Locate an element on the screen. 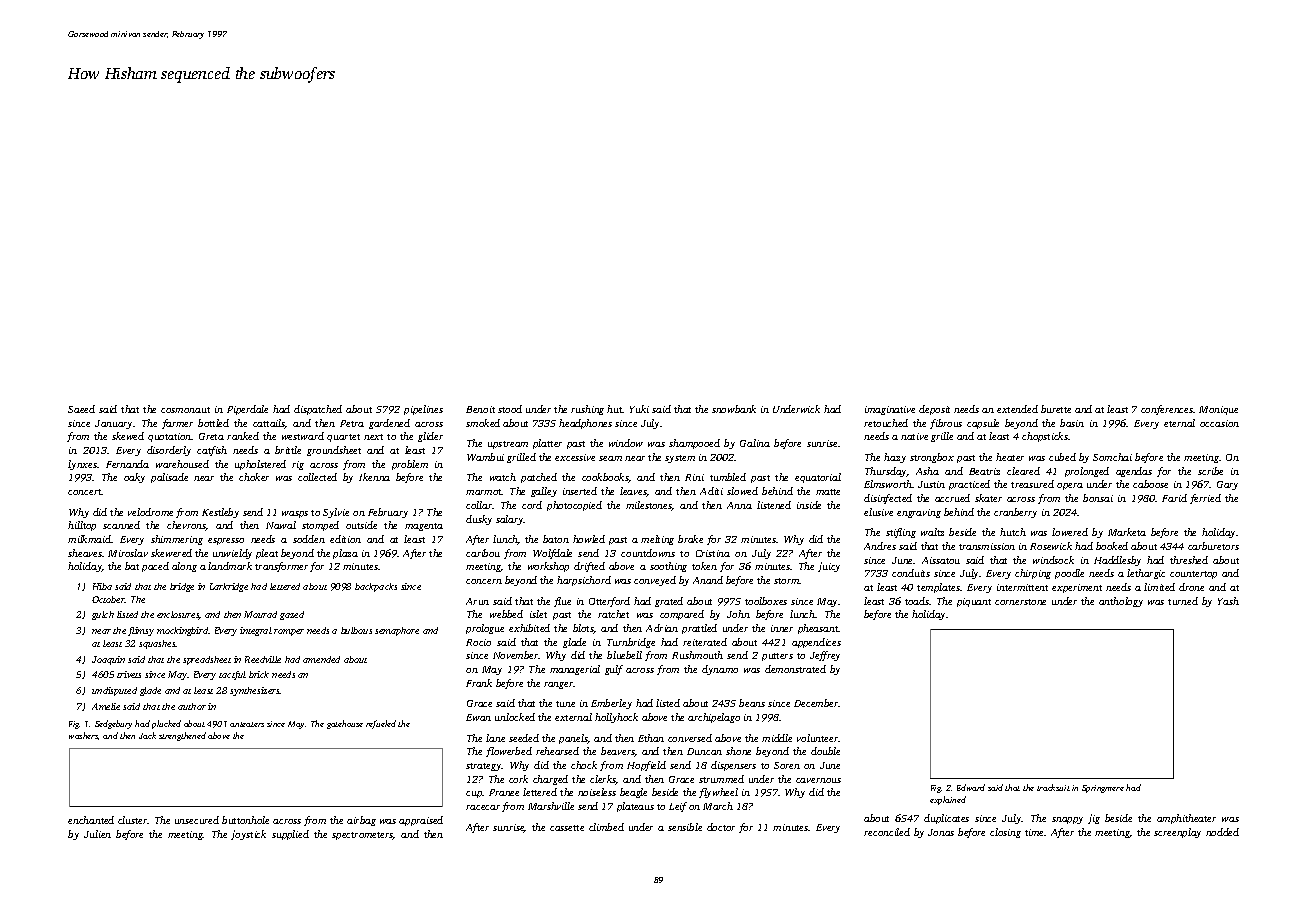  Asha is located at coordinates (927, 471).
